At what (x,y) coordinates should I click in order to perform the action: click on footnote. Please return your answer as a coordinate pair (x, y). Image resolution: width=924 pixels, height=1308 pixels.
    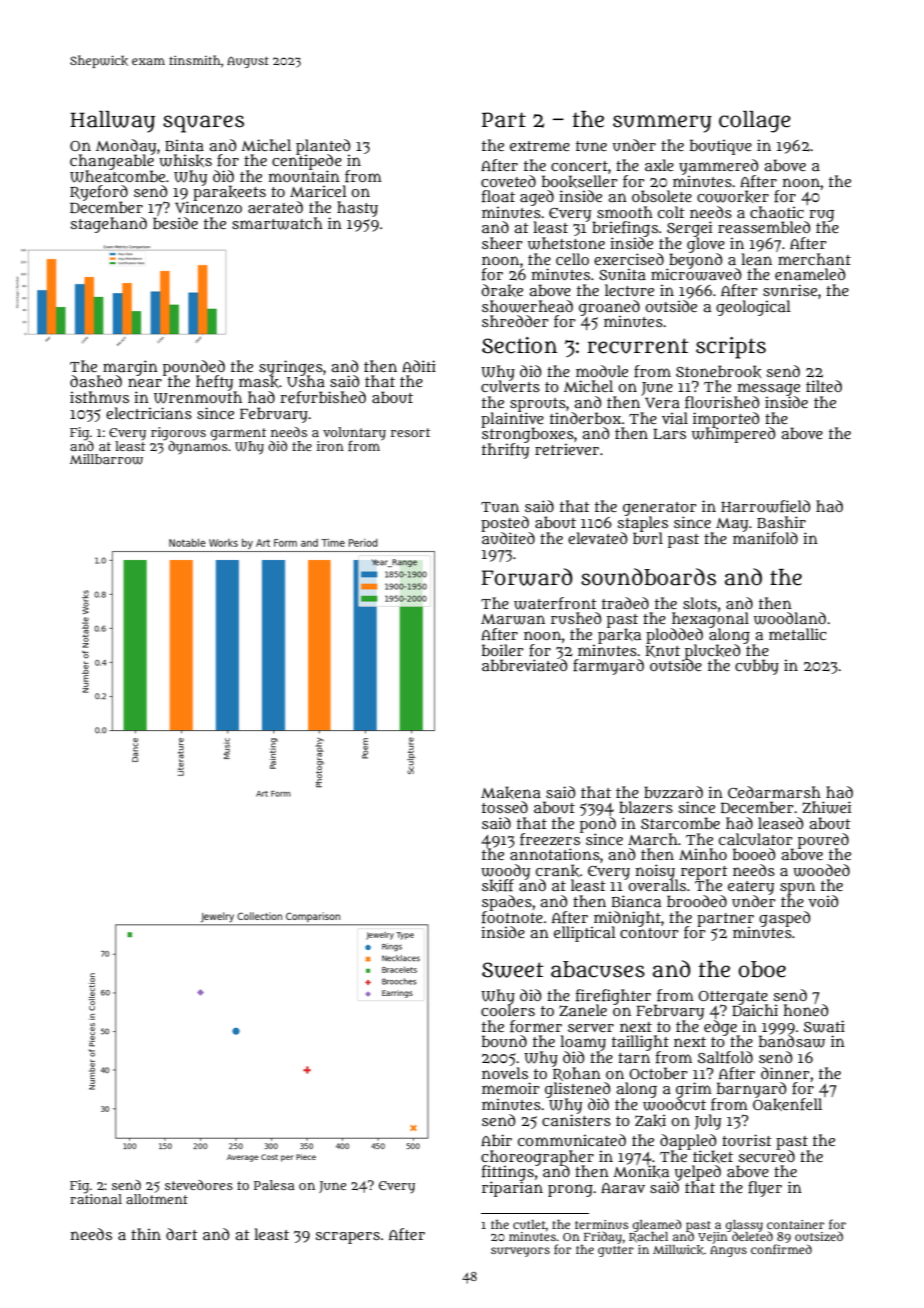
    Looking at the image, I should click on (512, 917).
